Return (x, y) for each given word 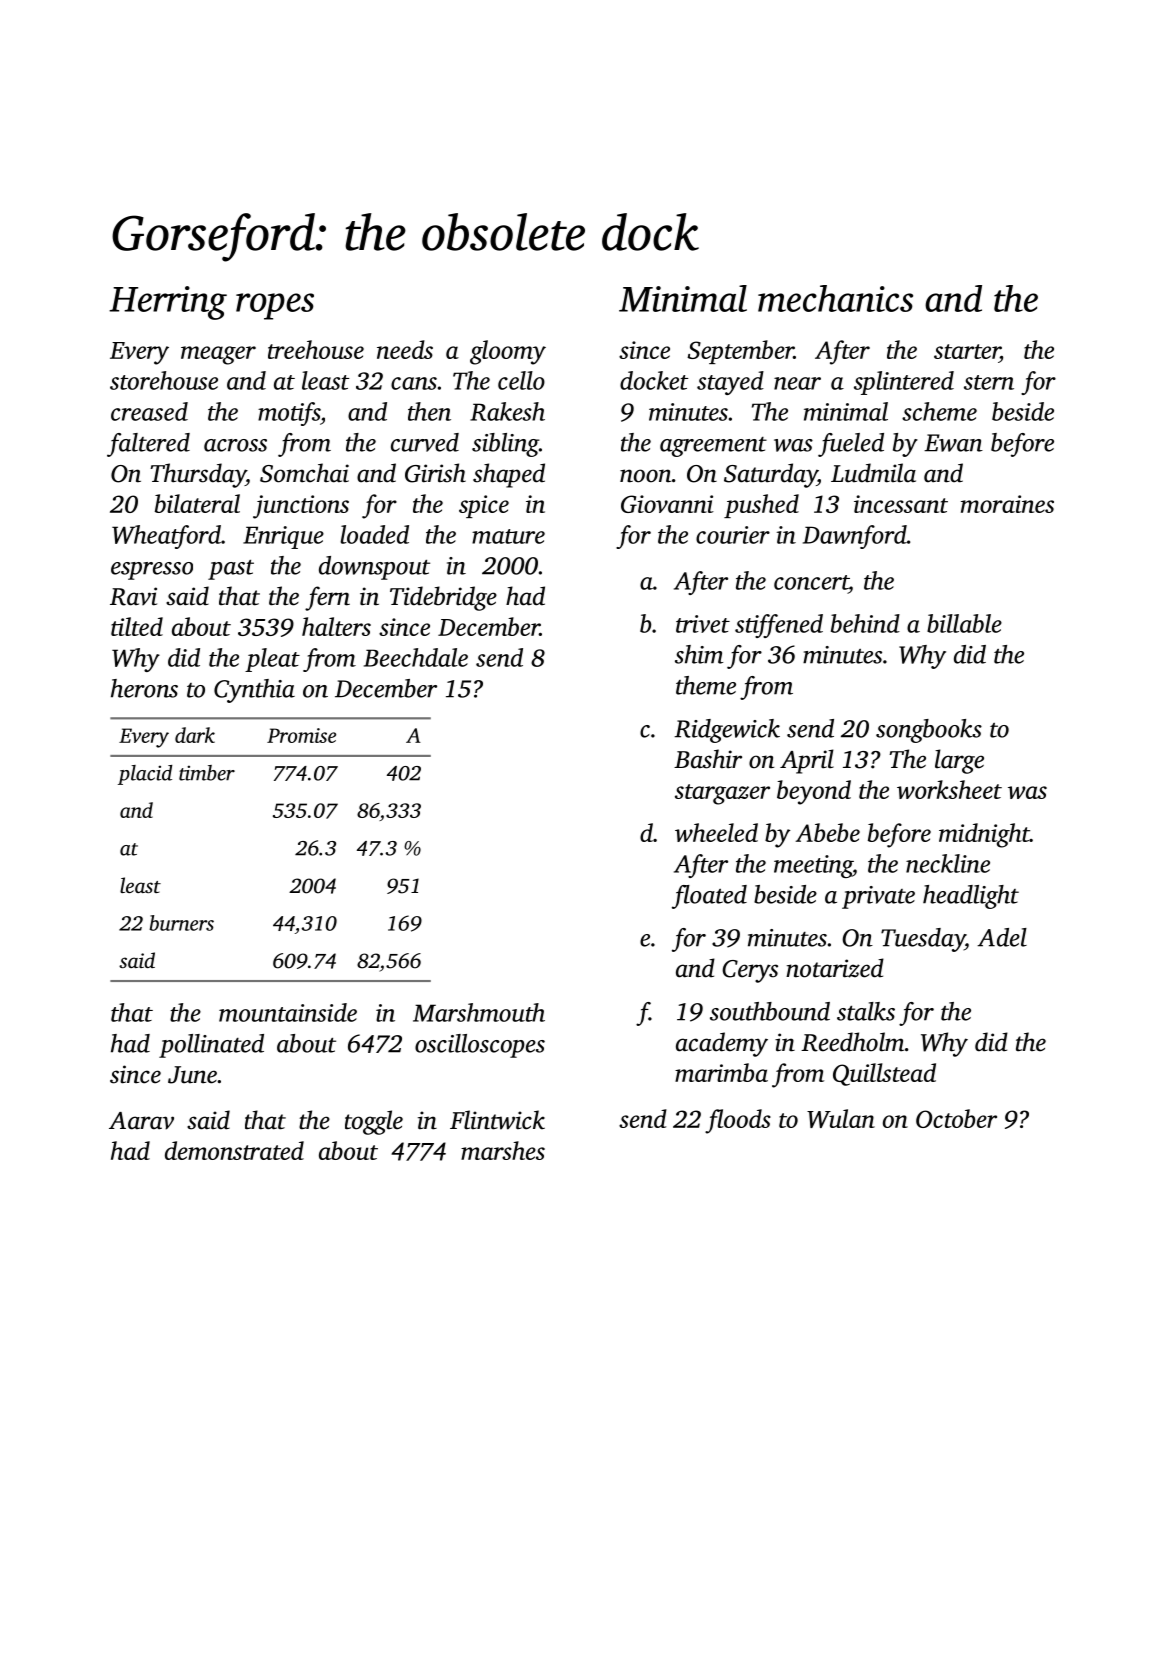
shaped (509, 475)
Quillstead (884, 1074)
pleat (272, 660)
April (807, 761)
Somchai (304, 473)
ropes (275, 306)
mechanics (835, 298)
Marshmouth (479, 1012)
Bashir (708, 759)
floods (738, 1121)
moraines (1007, 504)
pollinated (211, 1046)
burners (181, 923)
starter (967, 353)
